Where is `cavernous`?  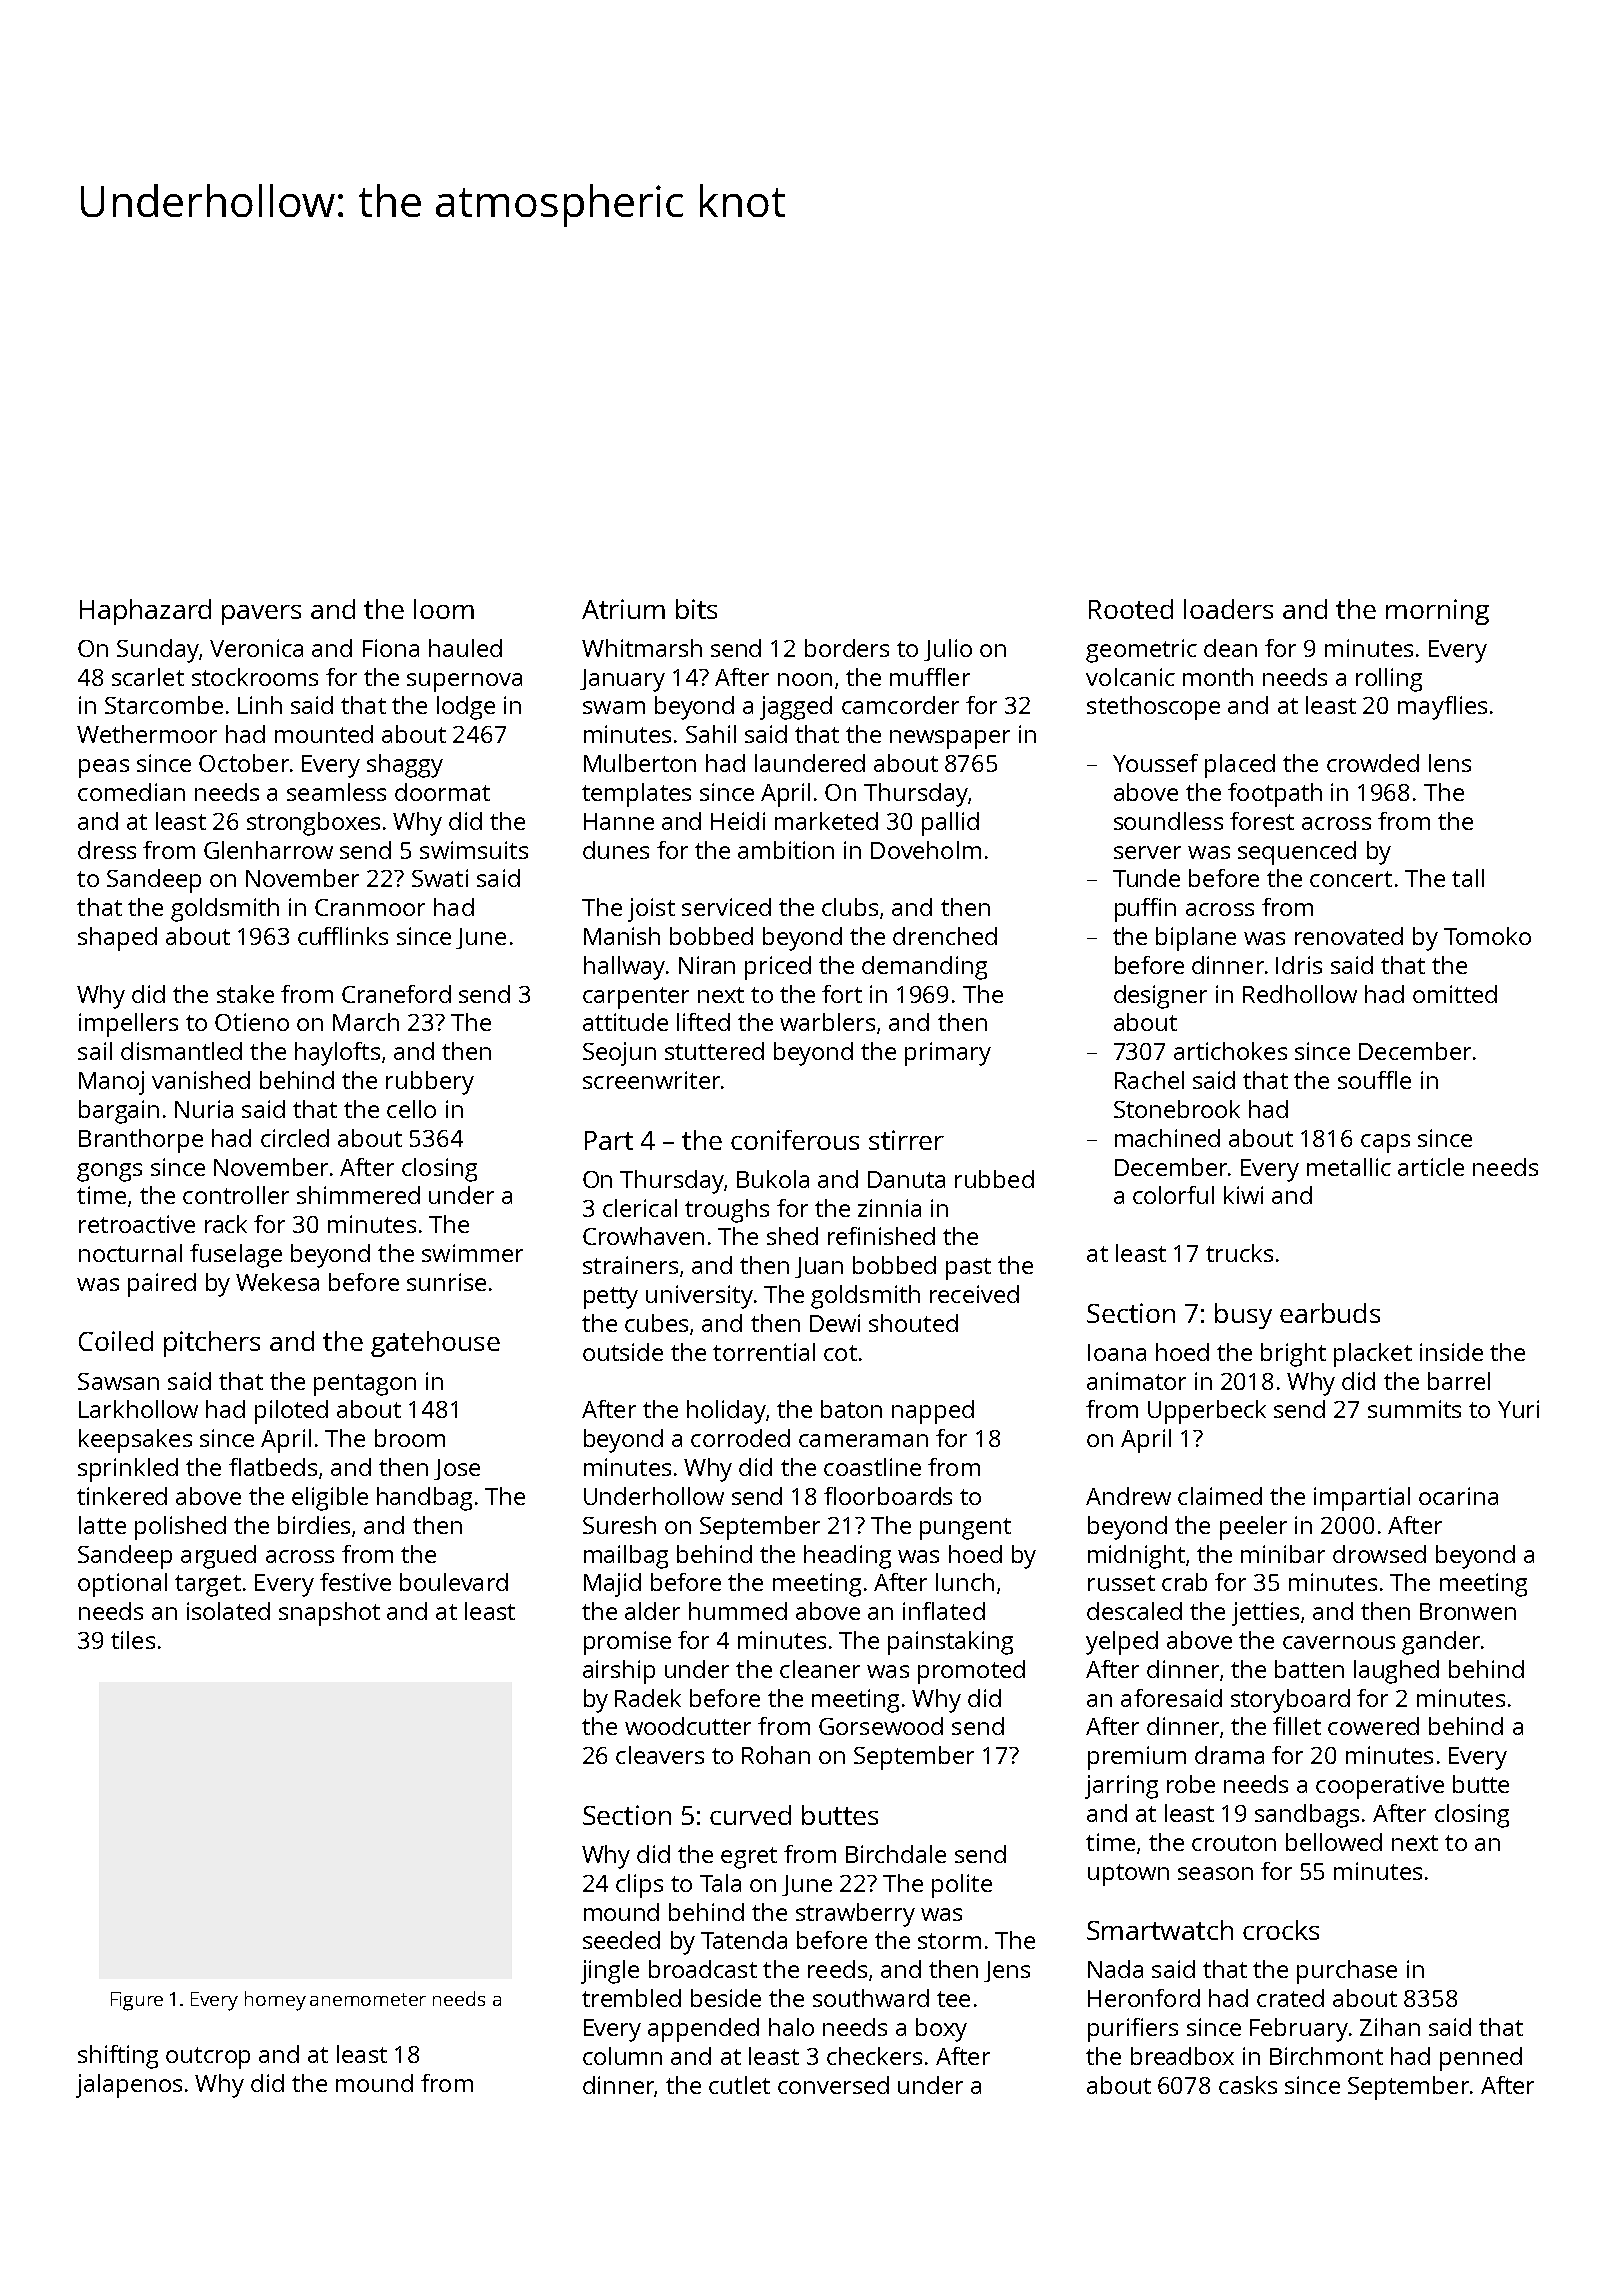 cavernous is located at coordinates (1339, 1642).
